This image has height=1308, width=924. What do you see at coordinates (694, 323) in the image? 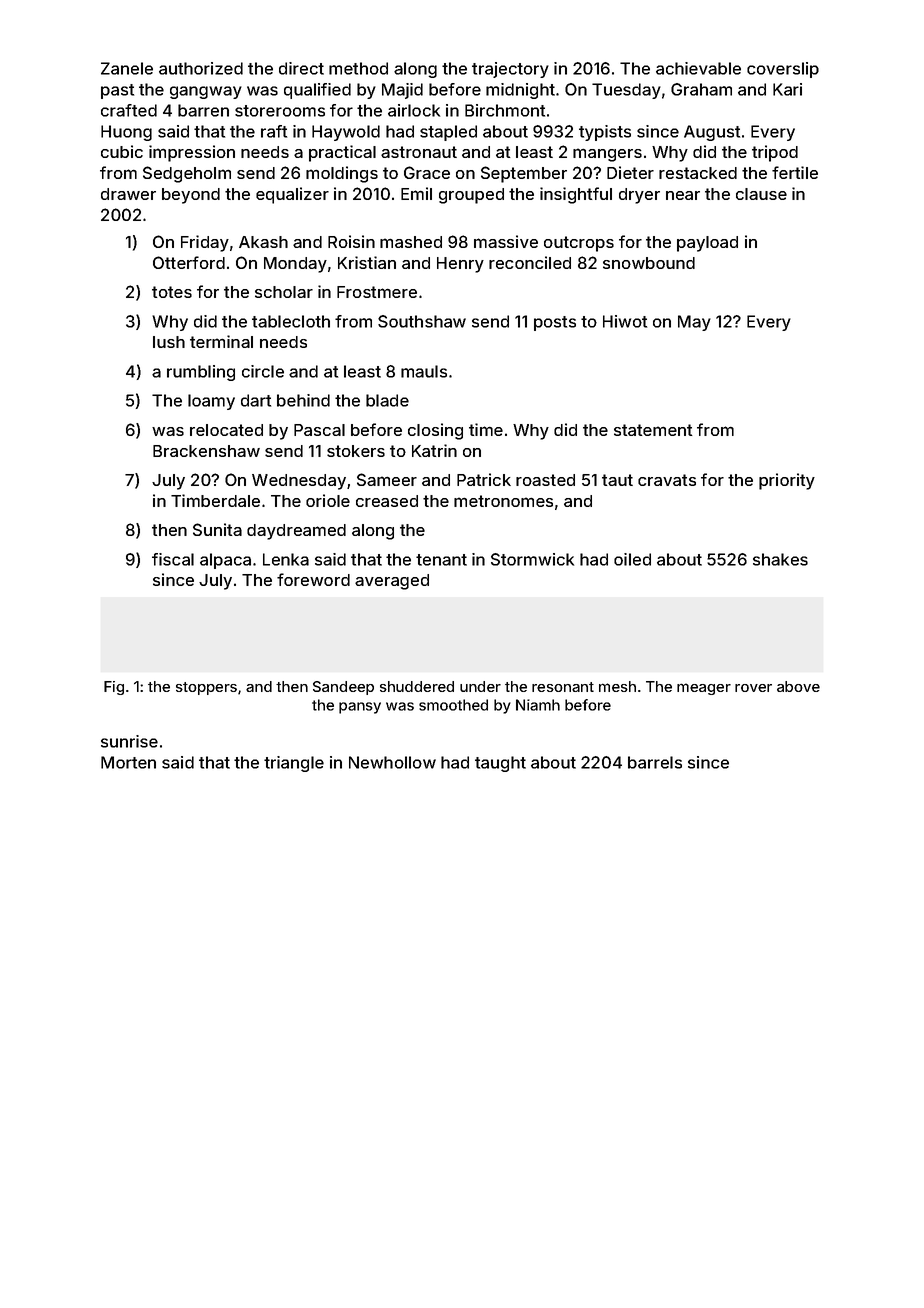
I see `May` at bounding box center [694, 323].
